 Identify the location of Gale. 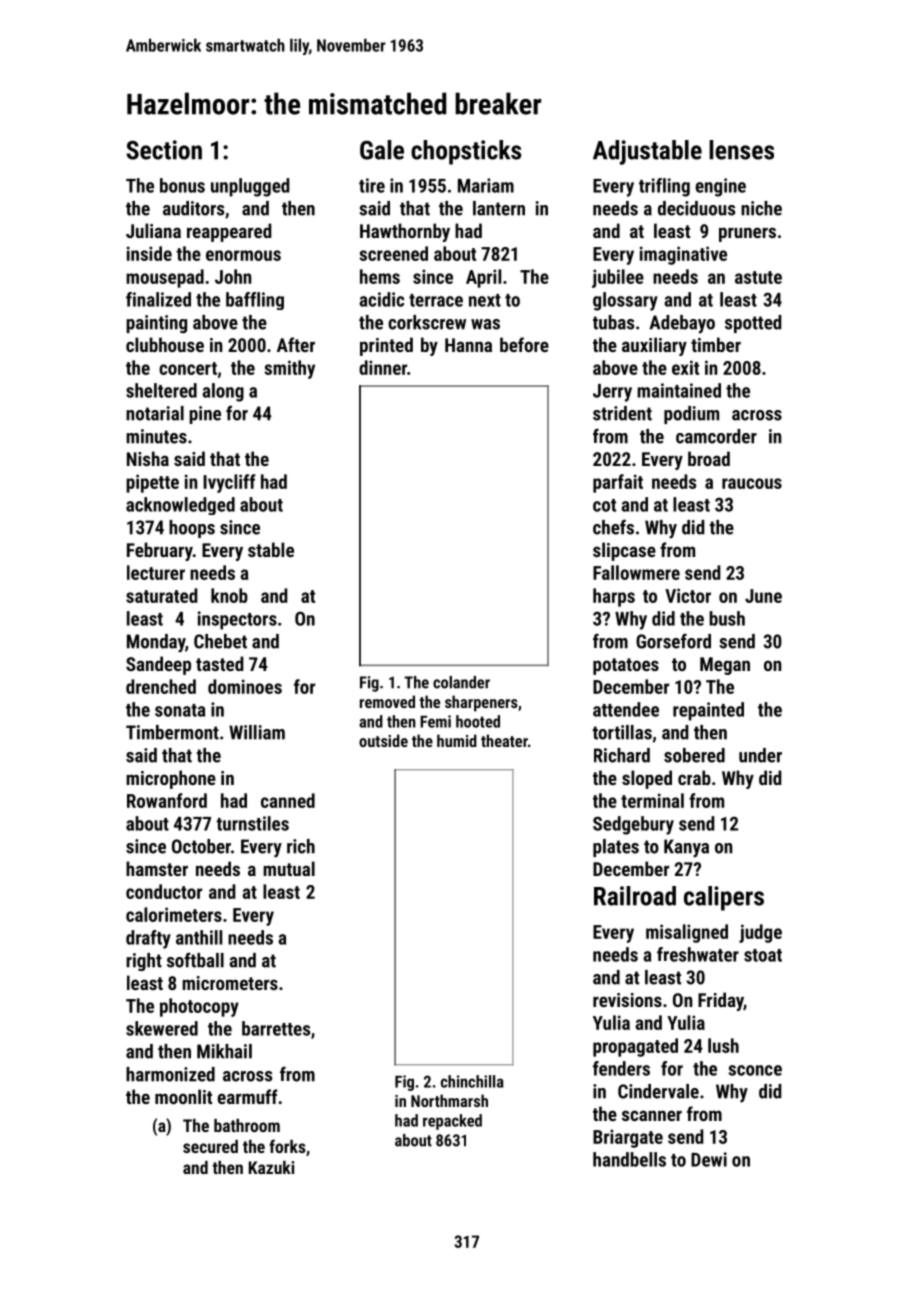
(382, 150).
